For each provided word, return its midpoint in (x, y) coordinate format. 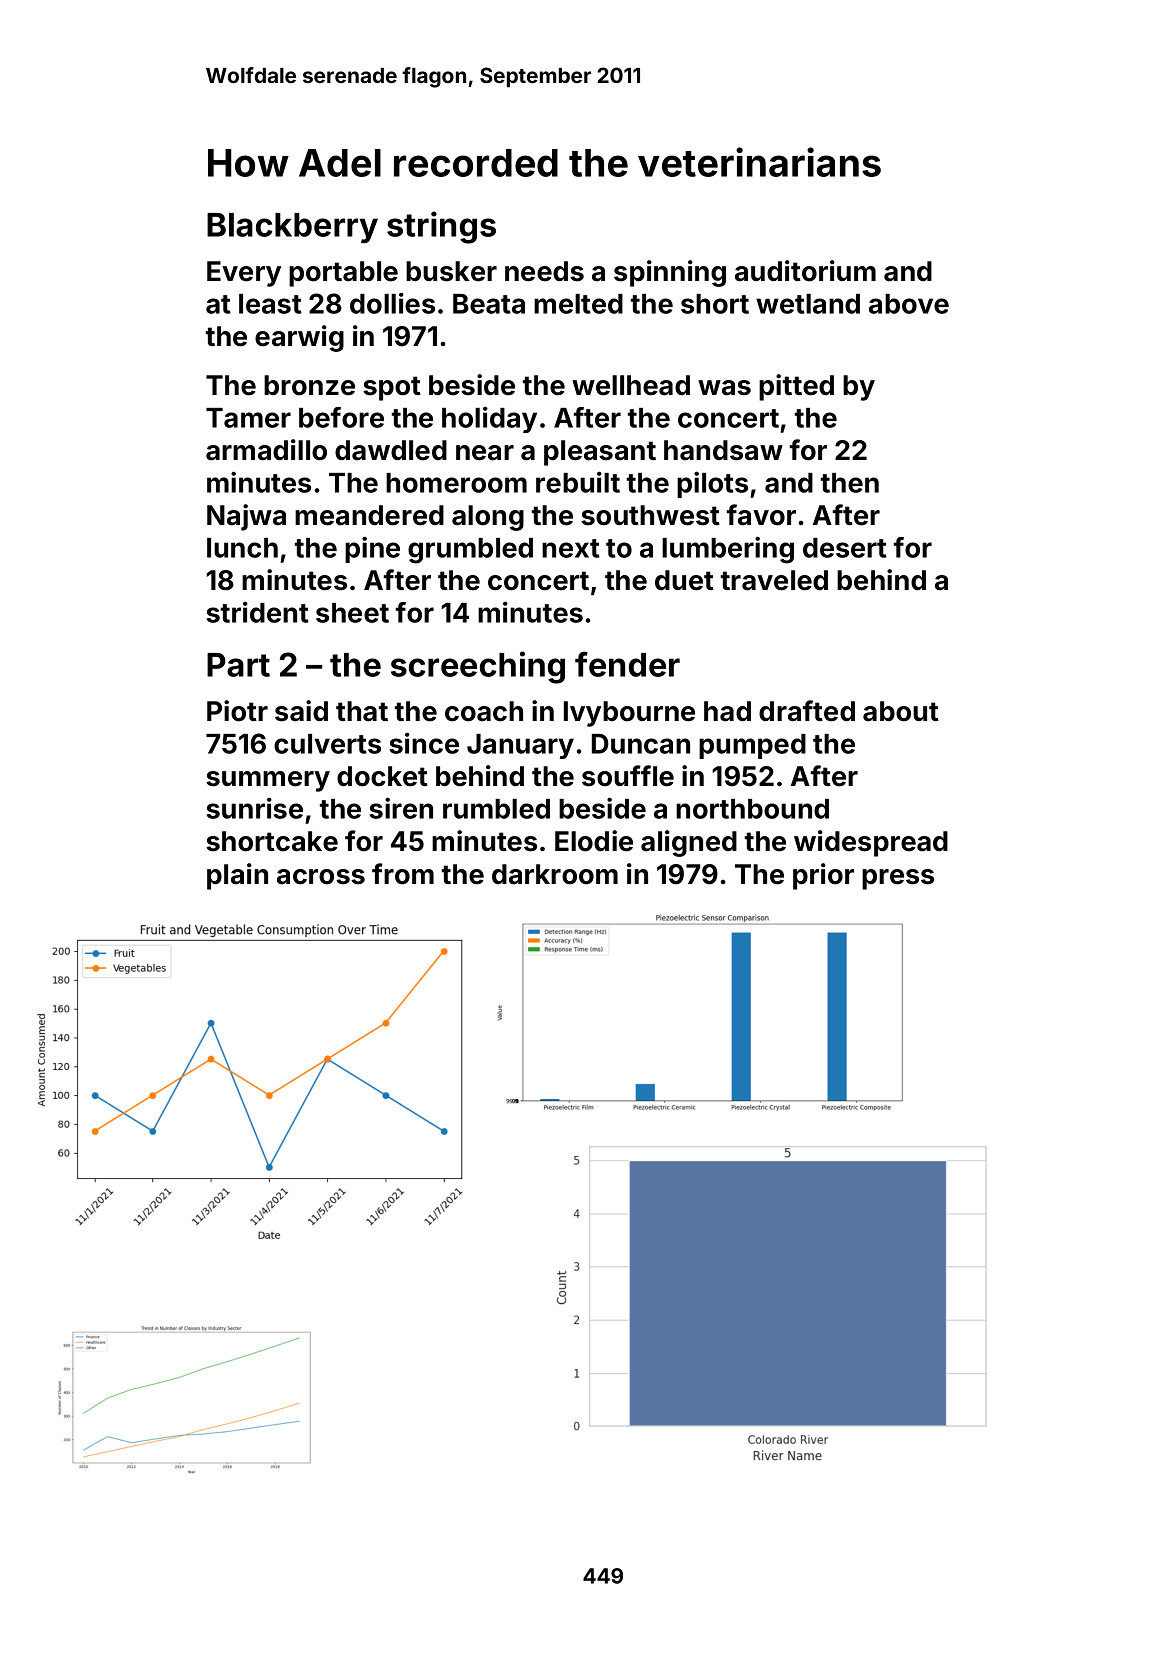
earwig (299, 338)
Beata (489, 304)
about (901, 711)
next (571, 548)
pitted (796, 387)
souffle (628, 776)
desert (845, 548)
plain (237, 876)
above (909, 304)
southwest (650, 515)
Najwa (246, 517)
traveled (774, 580)
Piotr (237, 711)
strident (258, 612)
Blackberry (292, 228)
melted (578, 304)
